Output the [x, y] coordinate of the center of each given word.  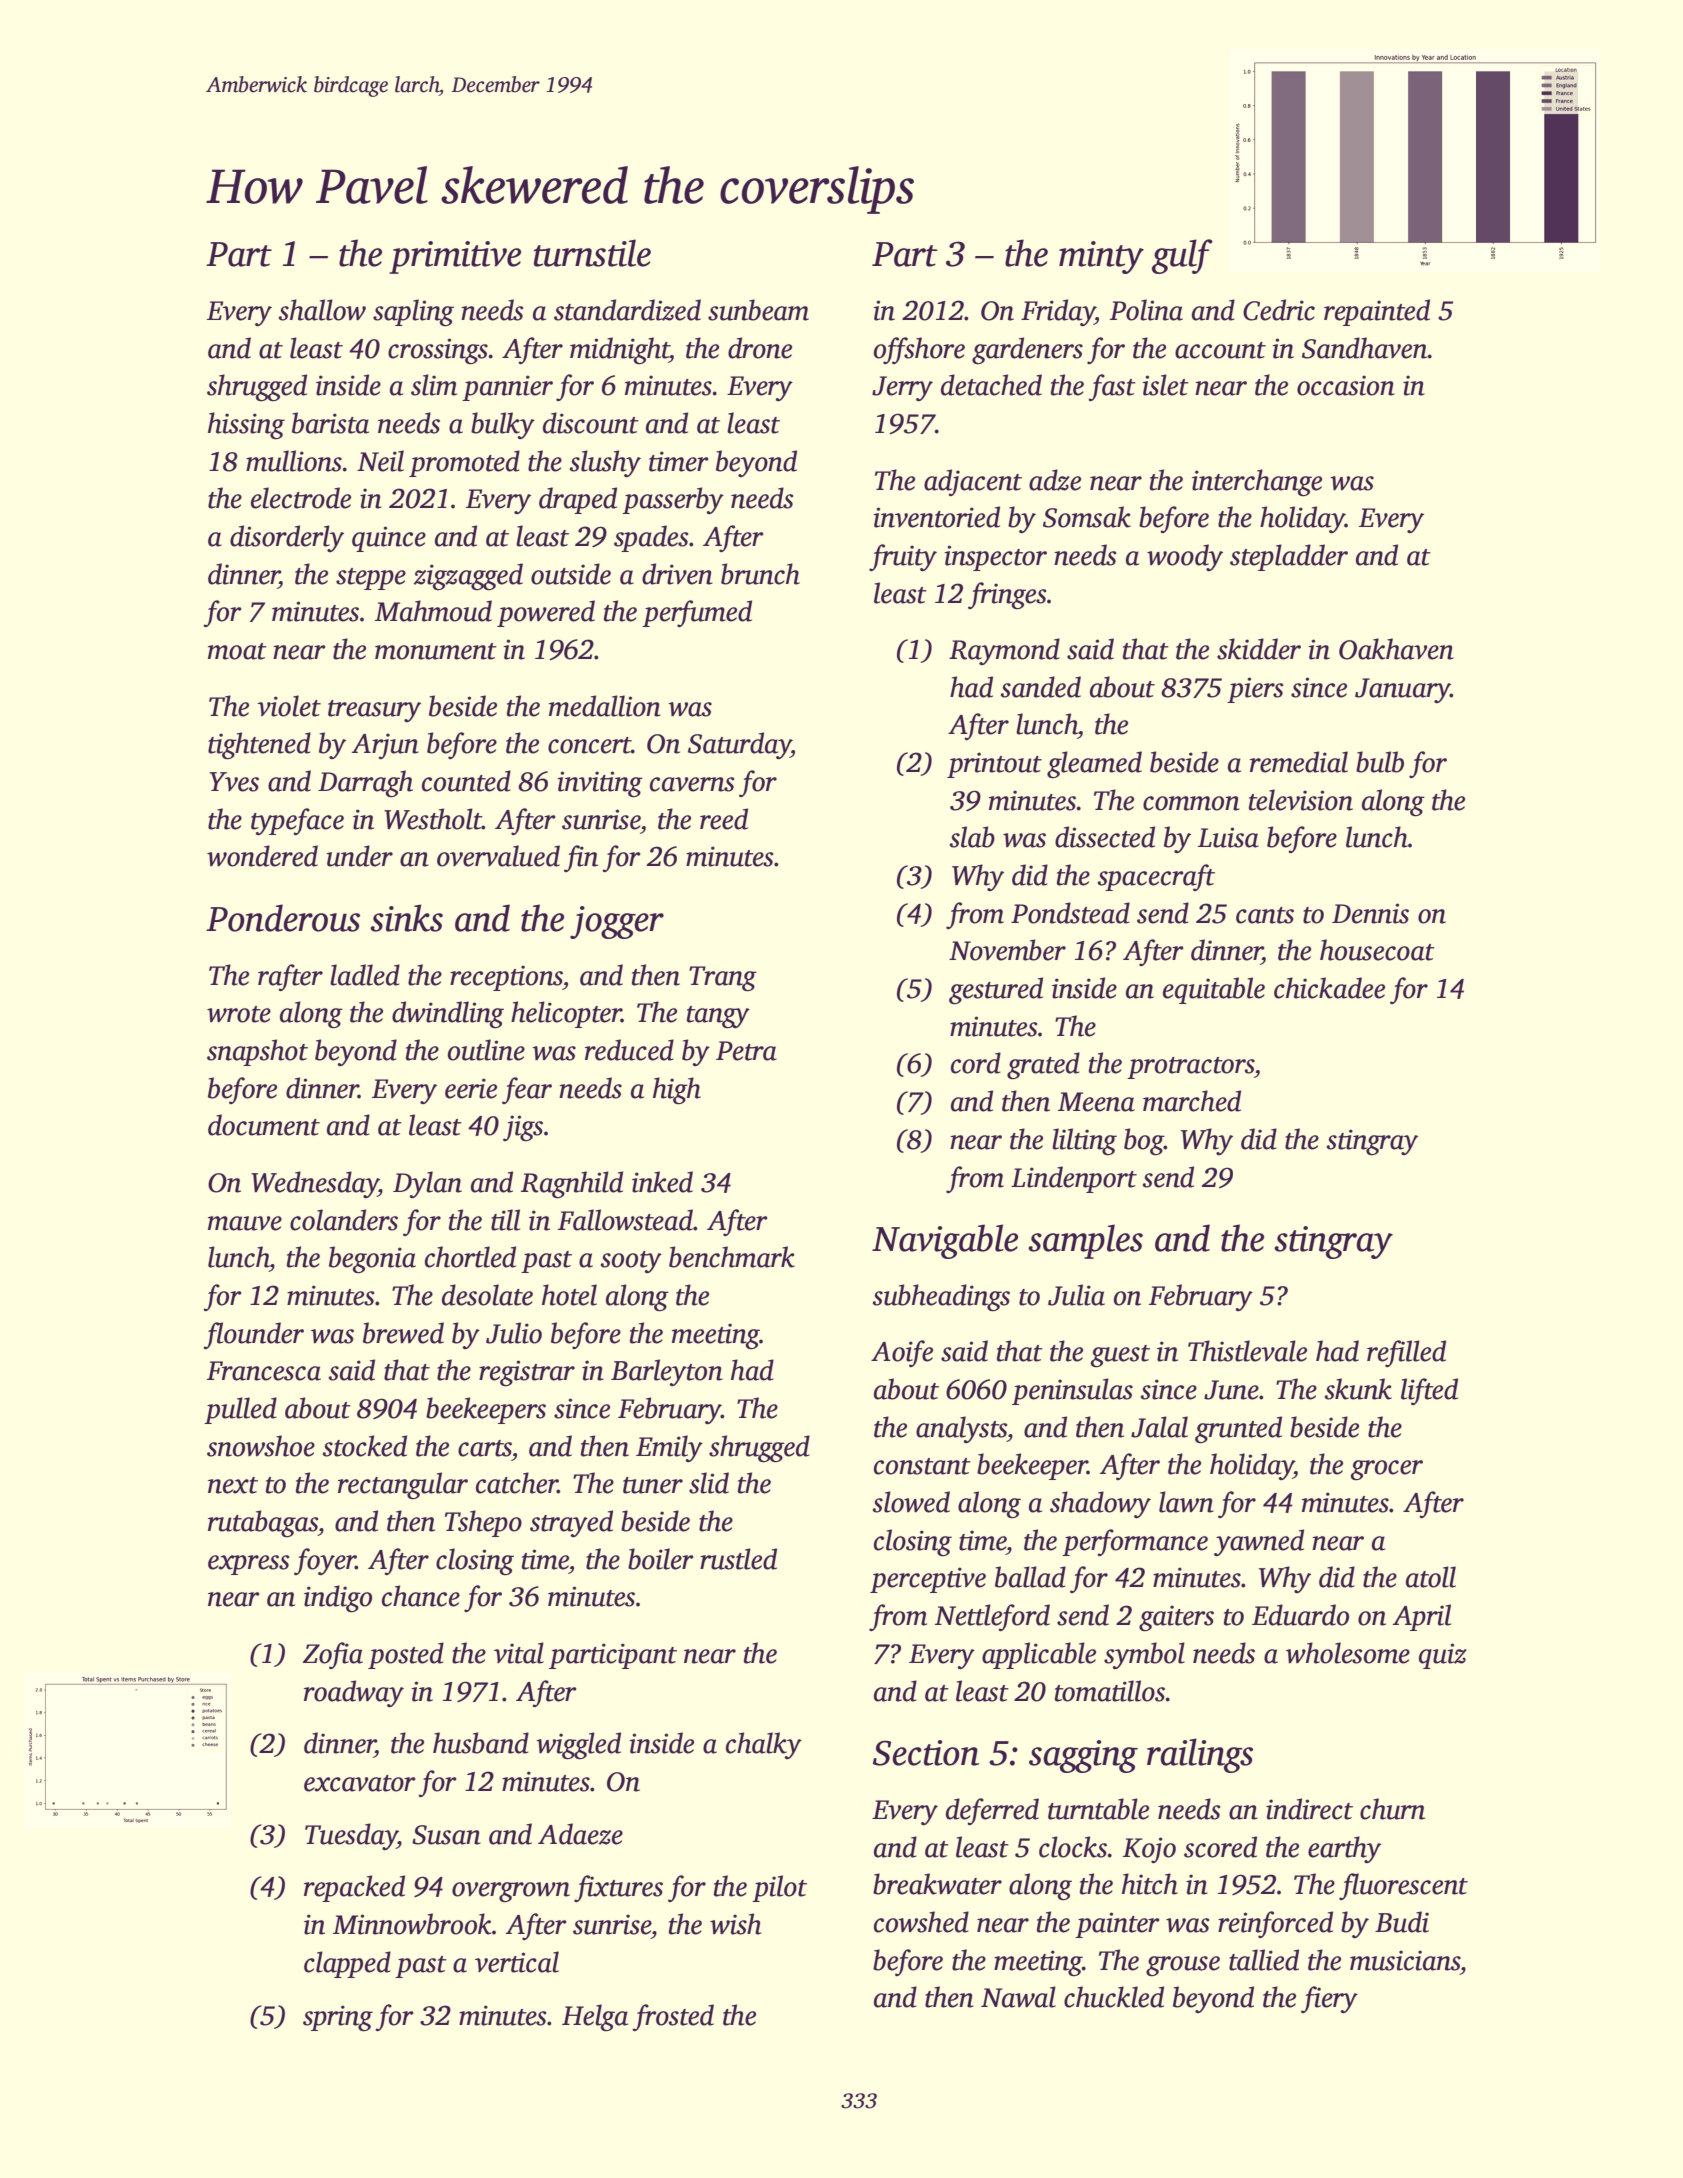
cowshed [921, 1922]
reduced [629, 1050]
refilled [1406, 1353]
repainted [1377, 312]
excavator [360, 1783]
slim [434, 385]
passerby [673, 500]
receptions [506, 978]
